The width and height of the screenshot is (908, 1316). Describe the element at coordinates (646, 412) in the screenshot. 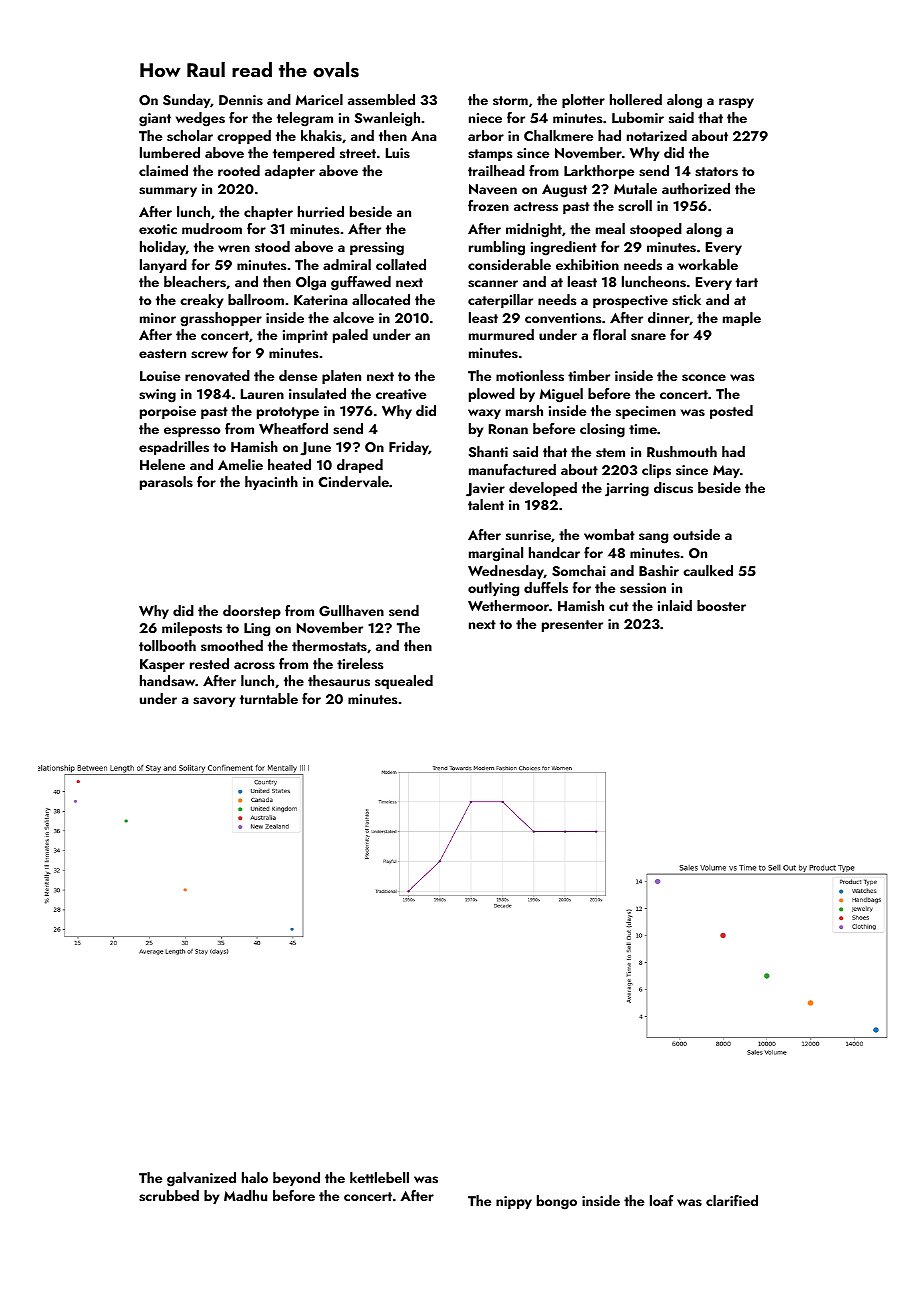

I see `specimen` at that location.
